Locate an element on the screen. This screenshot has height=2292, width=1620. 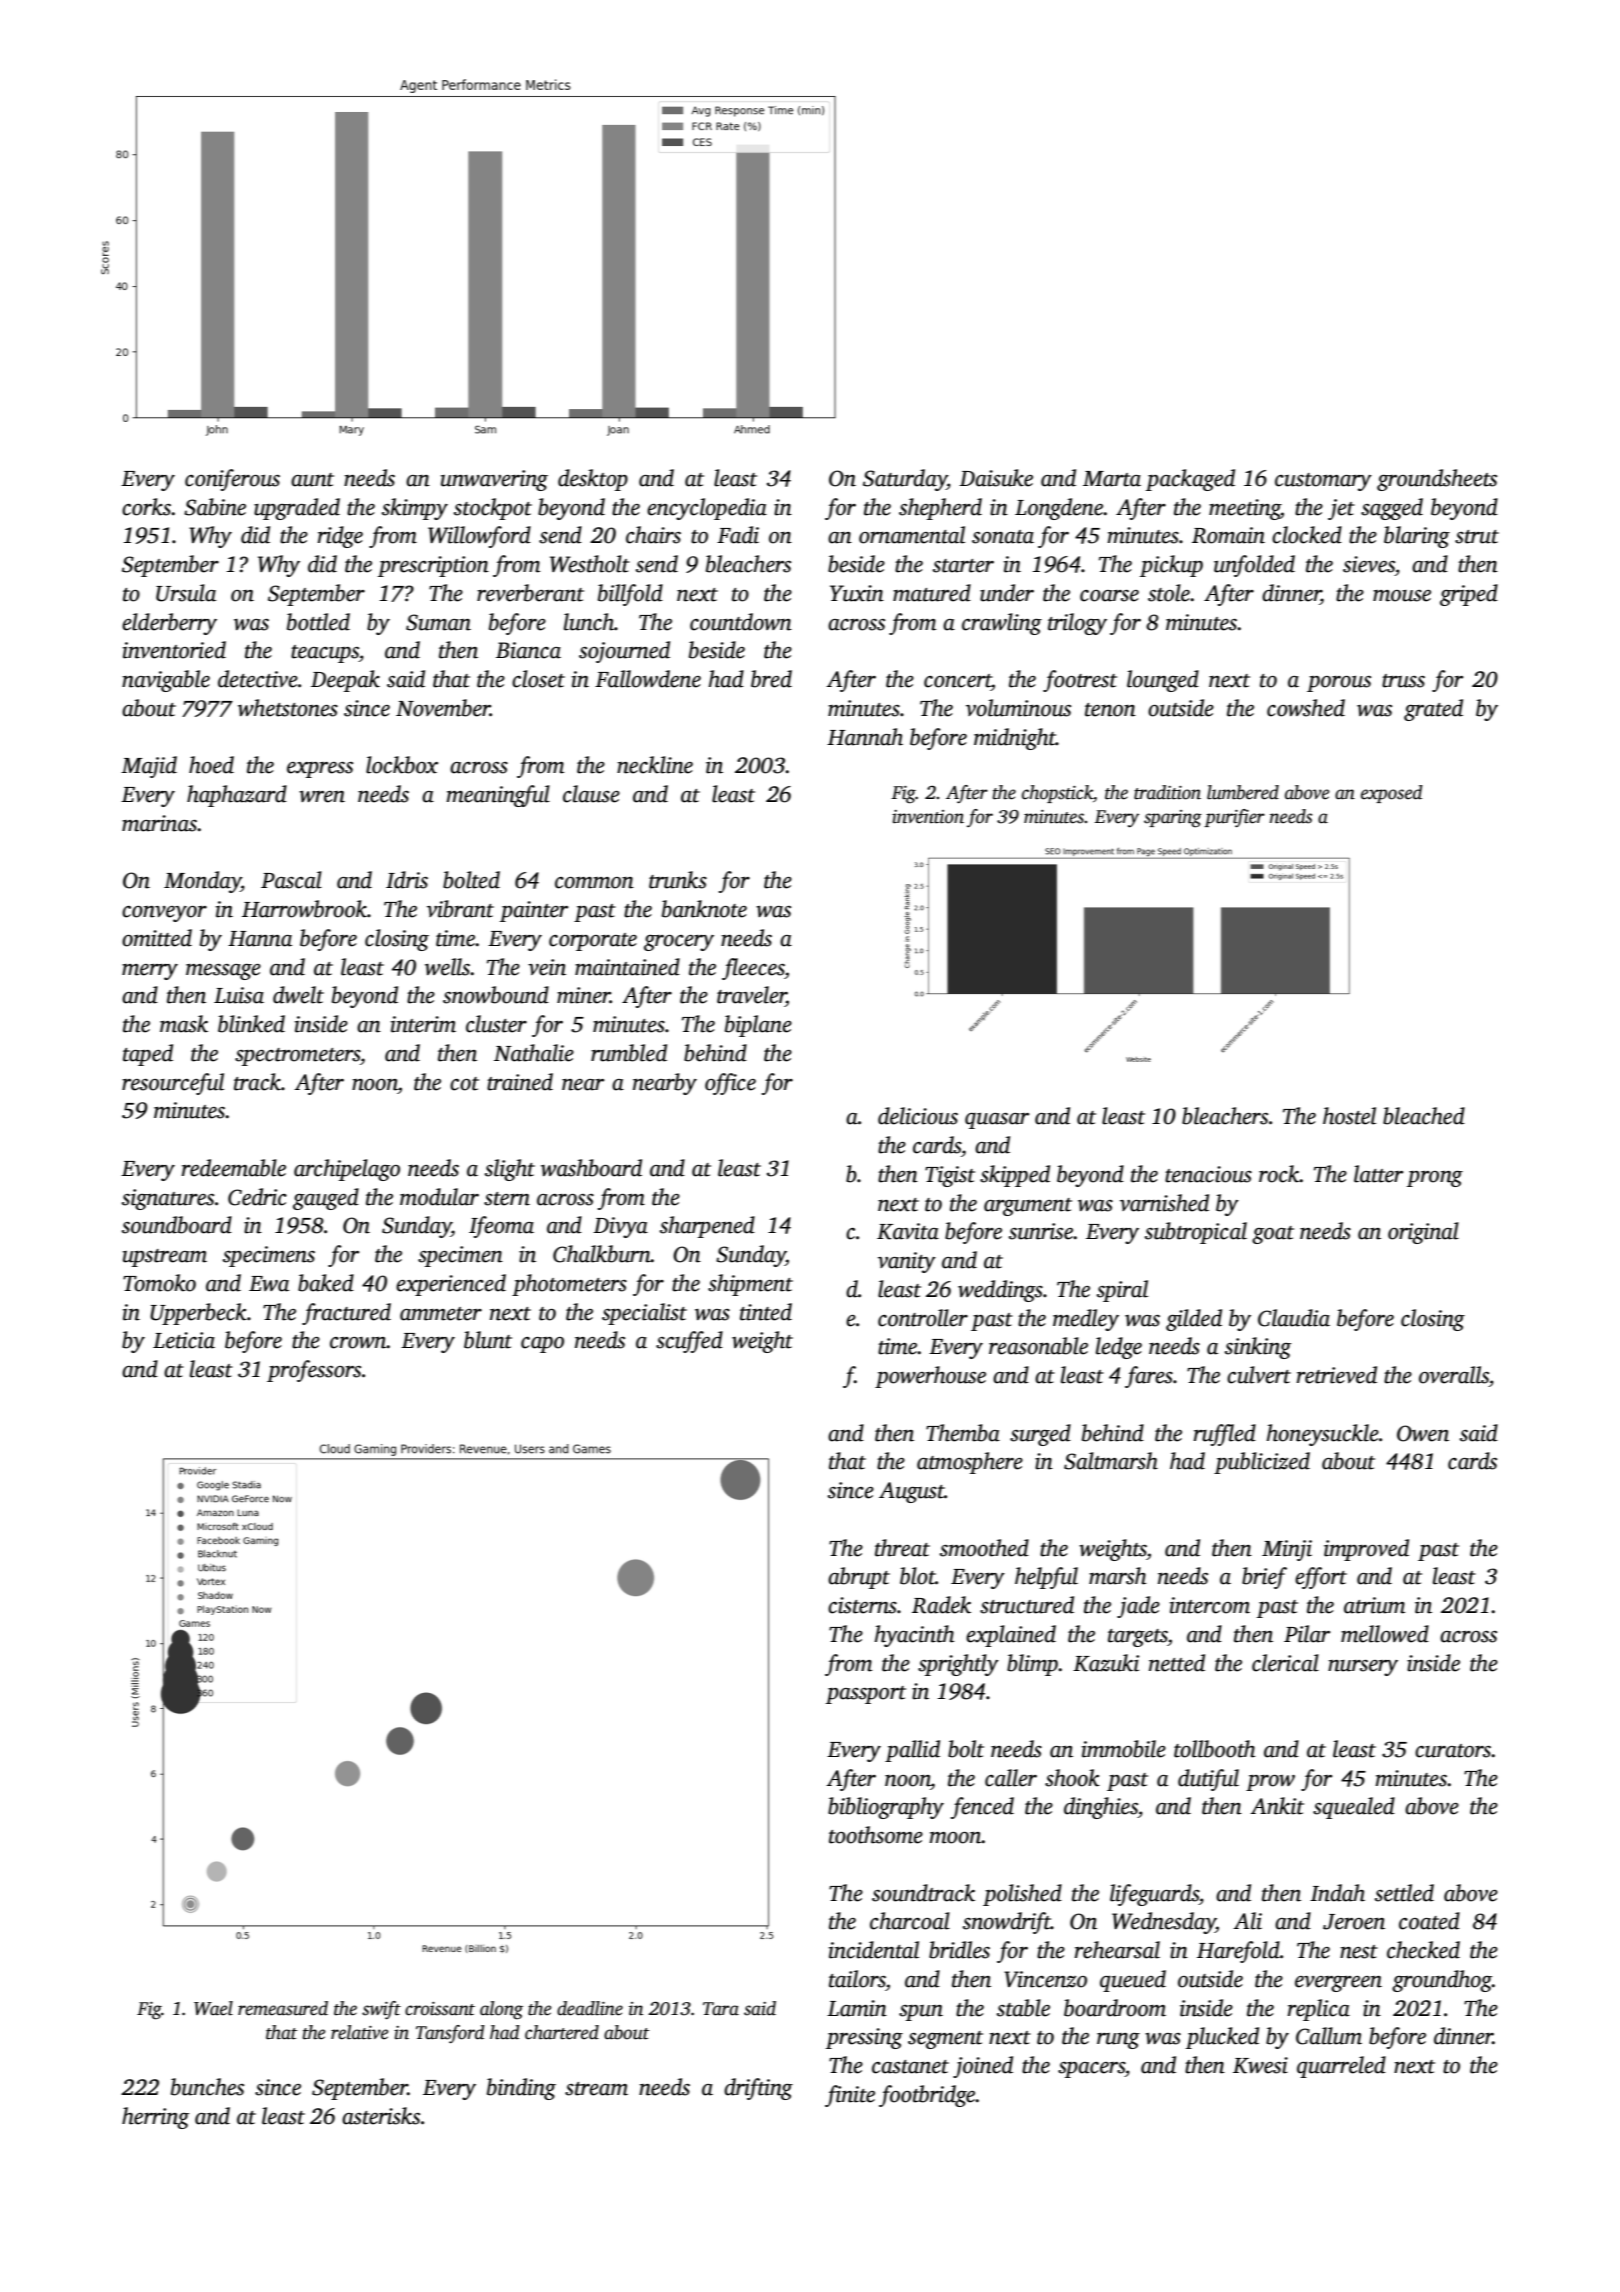
mask is located at coordinates (184, 1024).
